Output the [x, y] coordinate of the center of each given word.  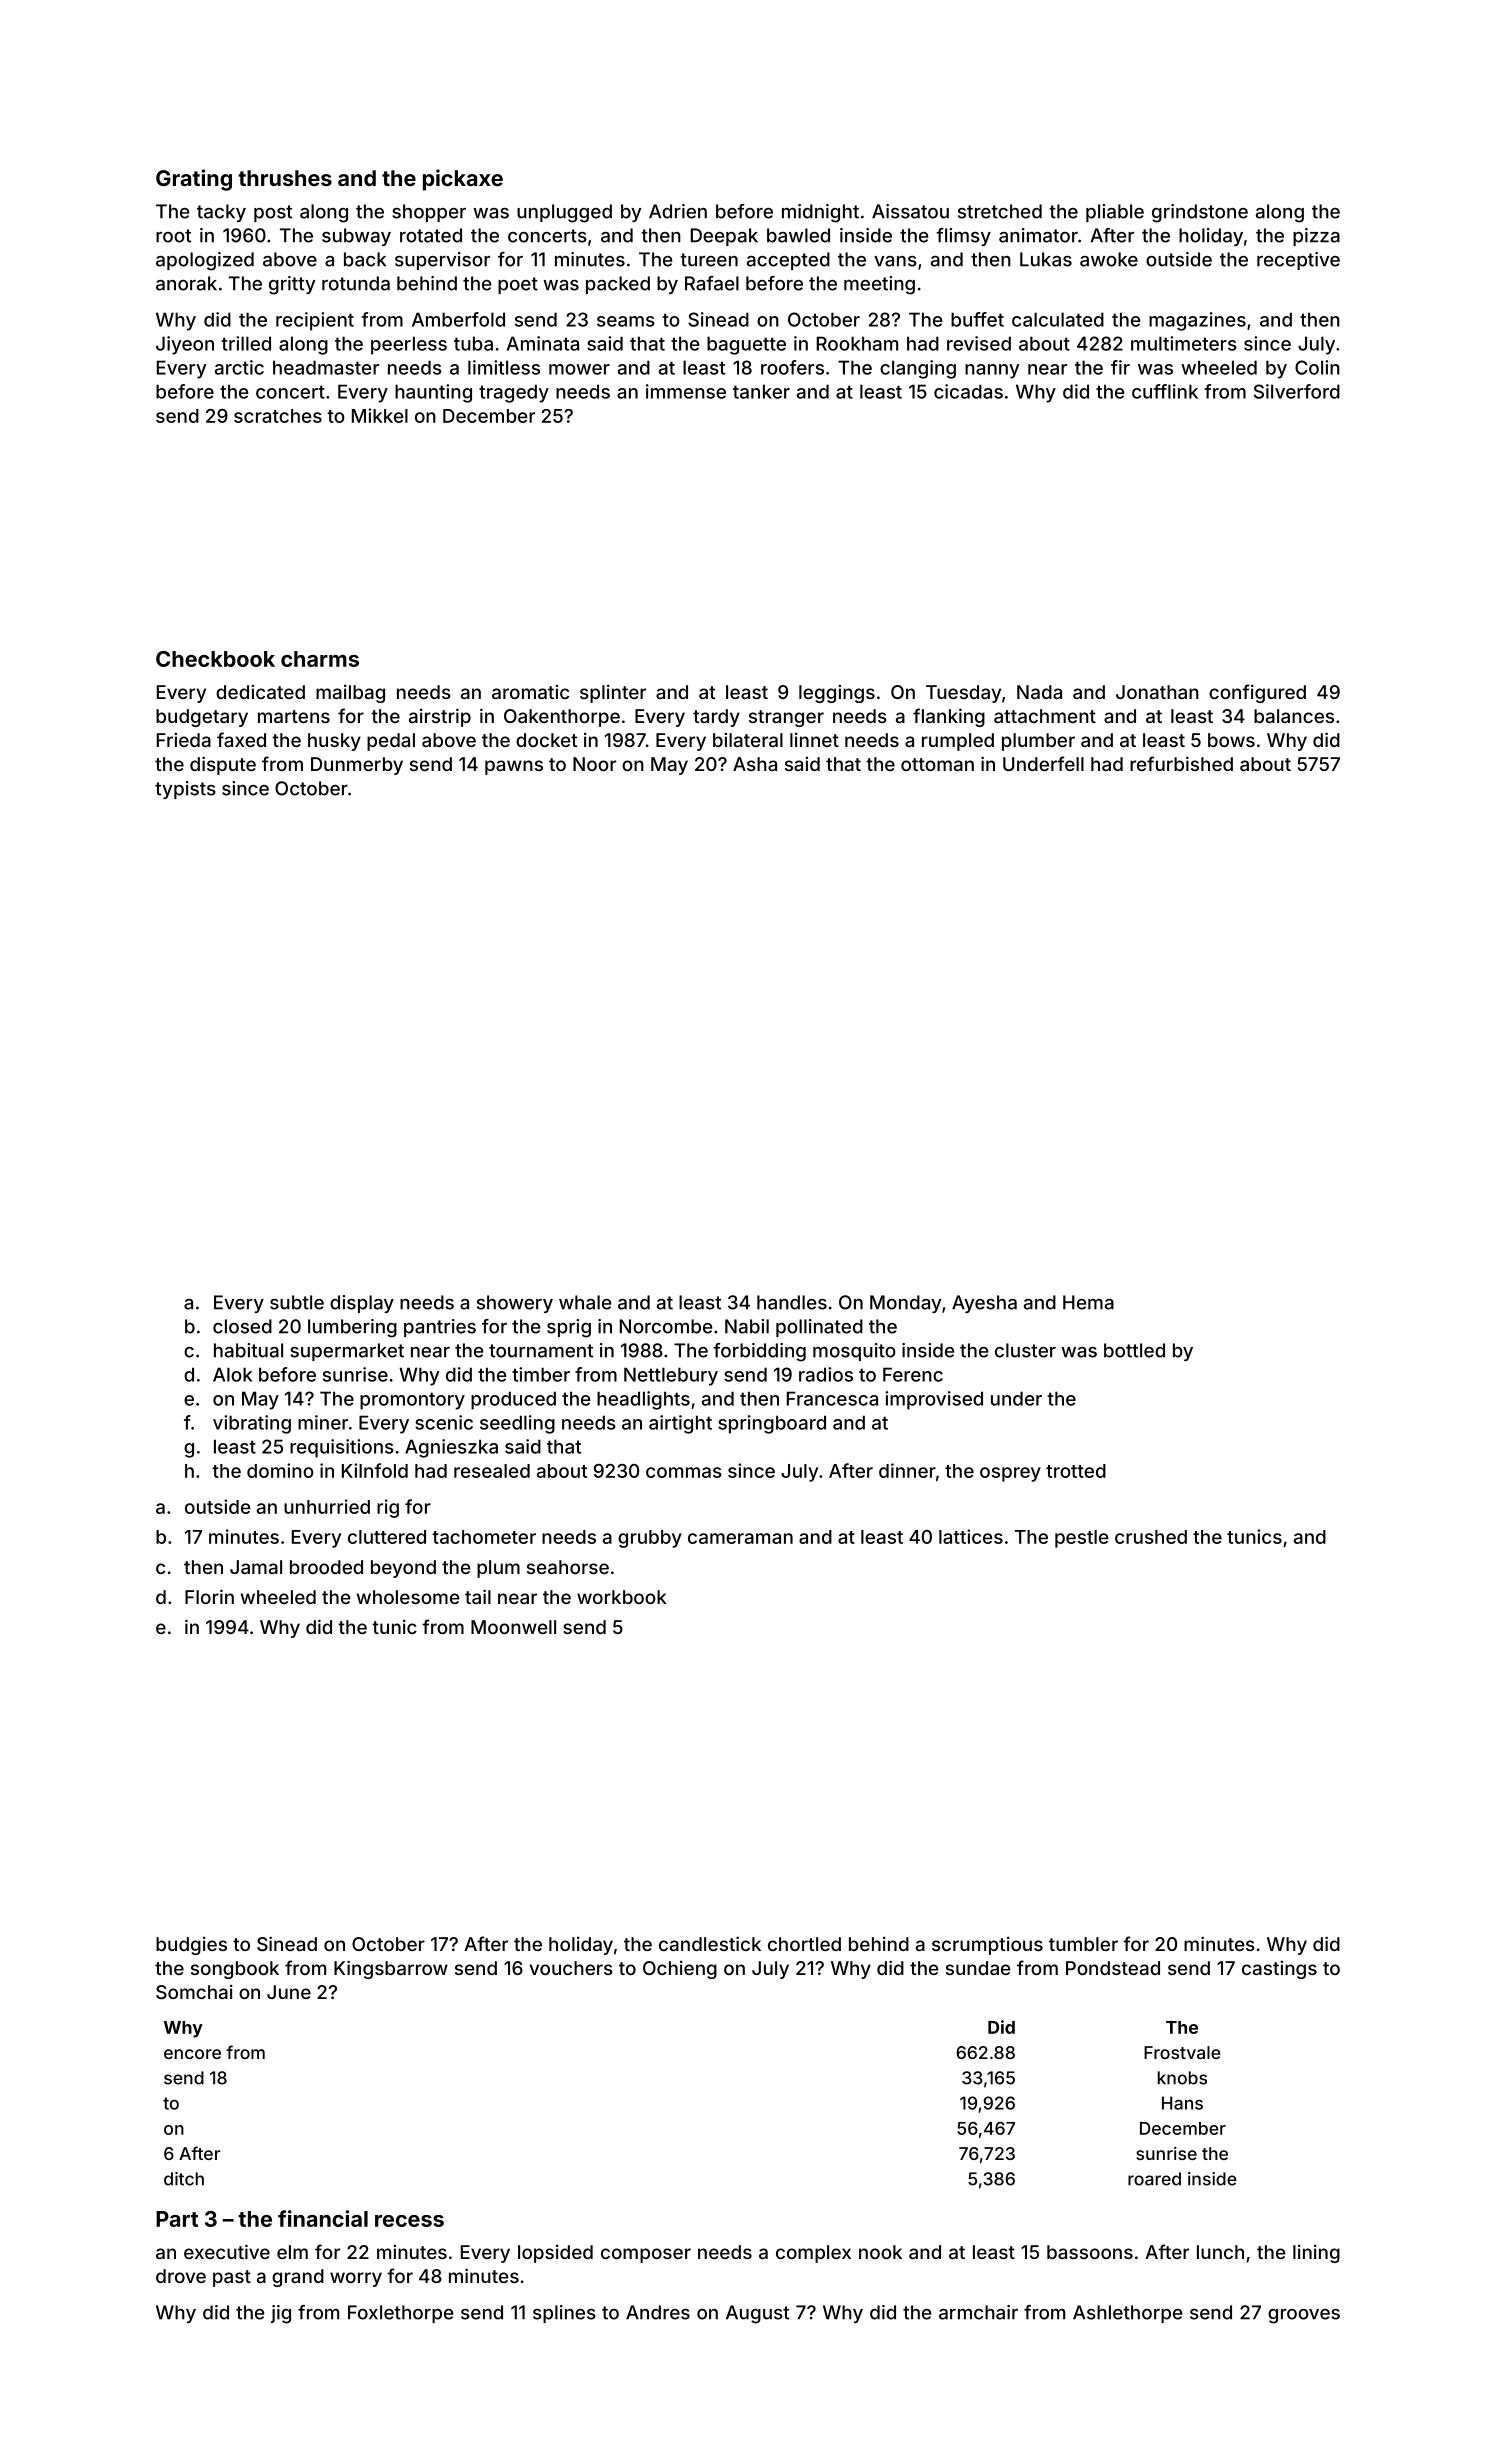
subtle [297, 1302]
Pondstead [1113, 1968]
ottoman [937, 764]
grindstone [1200, 213]
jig [281, 2314]
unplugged [564, 213]
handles [792, 1302]
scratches [278, 416]
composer [646, 2255]
